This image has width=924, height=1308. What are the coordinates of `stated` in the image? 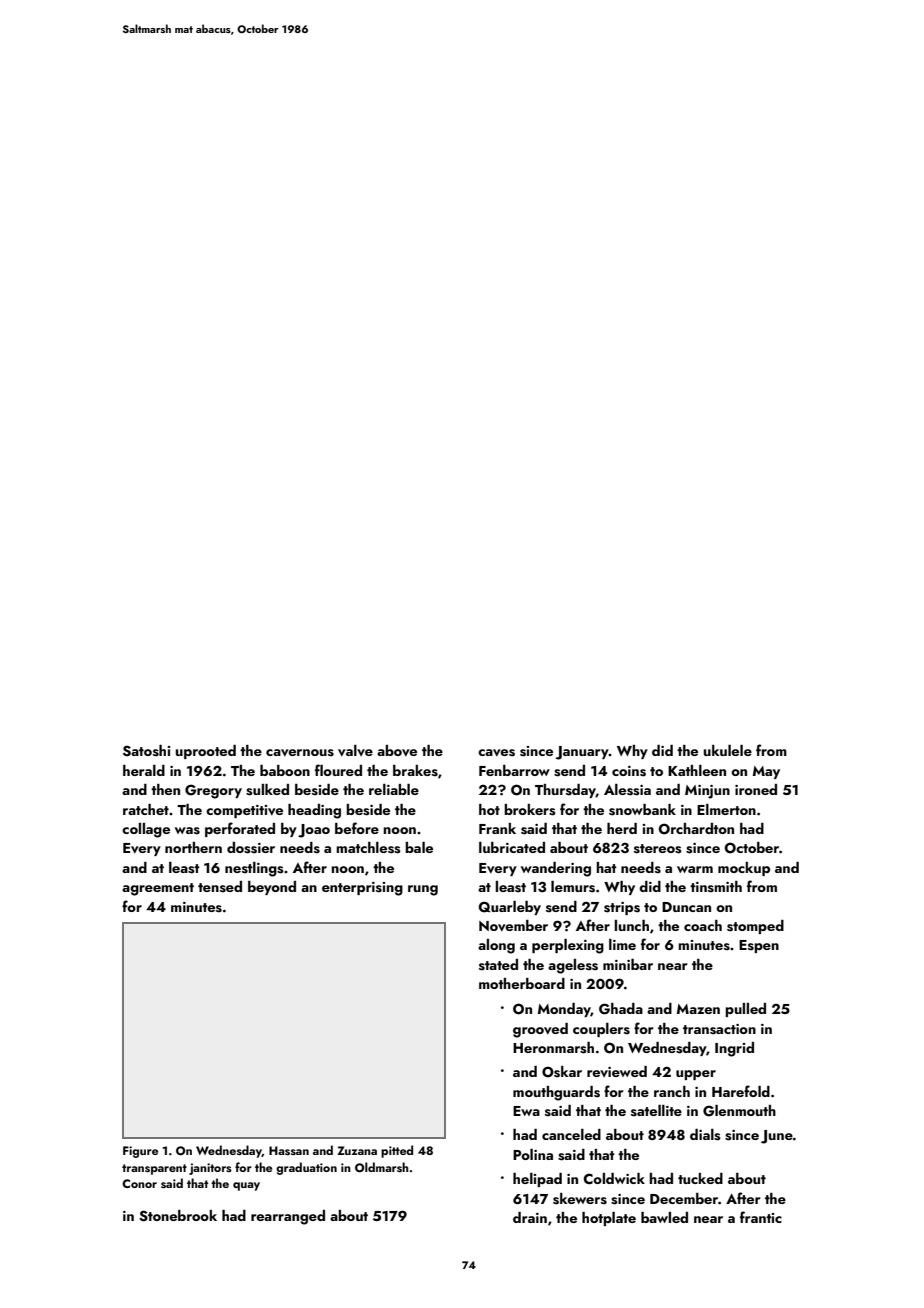 It's located at (498, 965).
